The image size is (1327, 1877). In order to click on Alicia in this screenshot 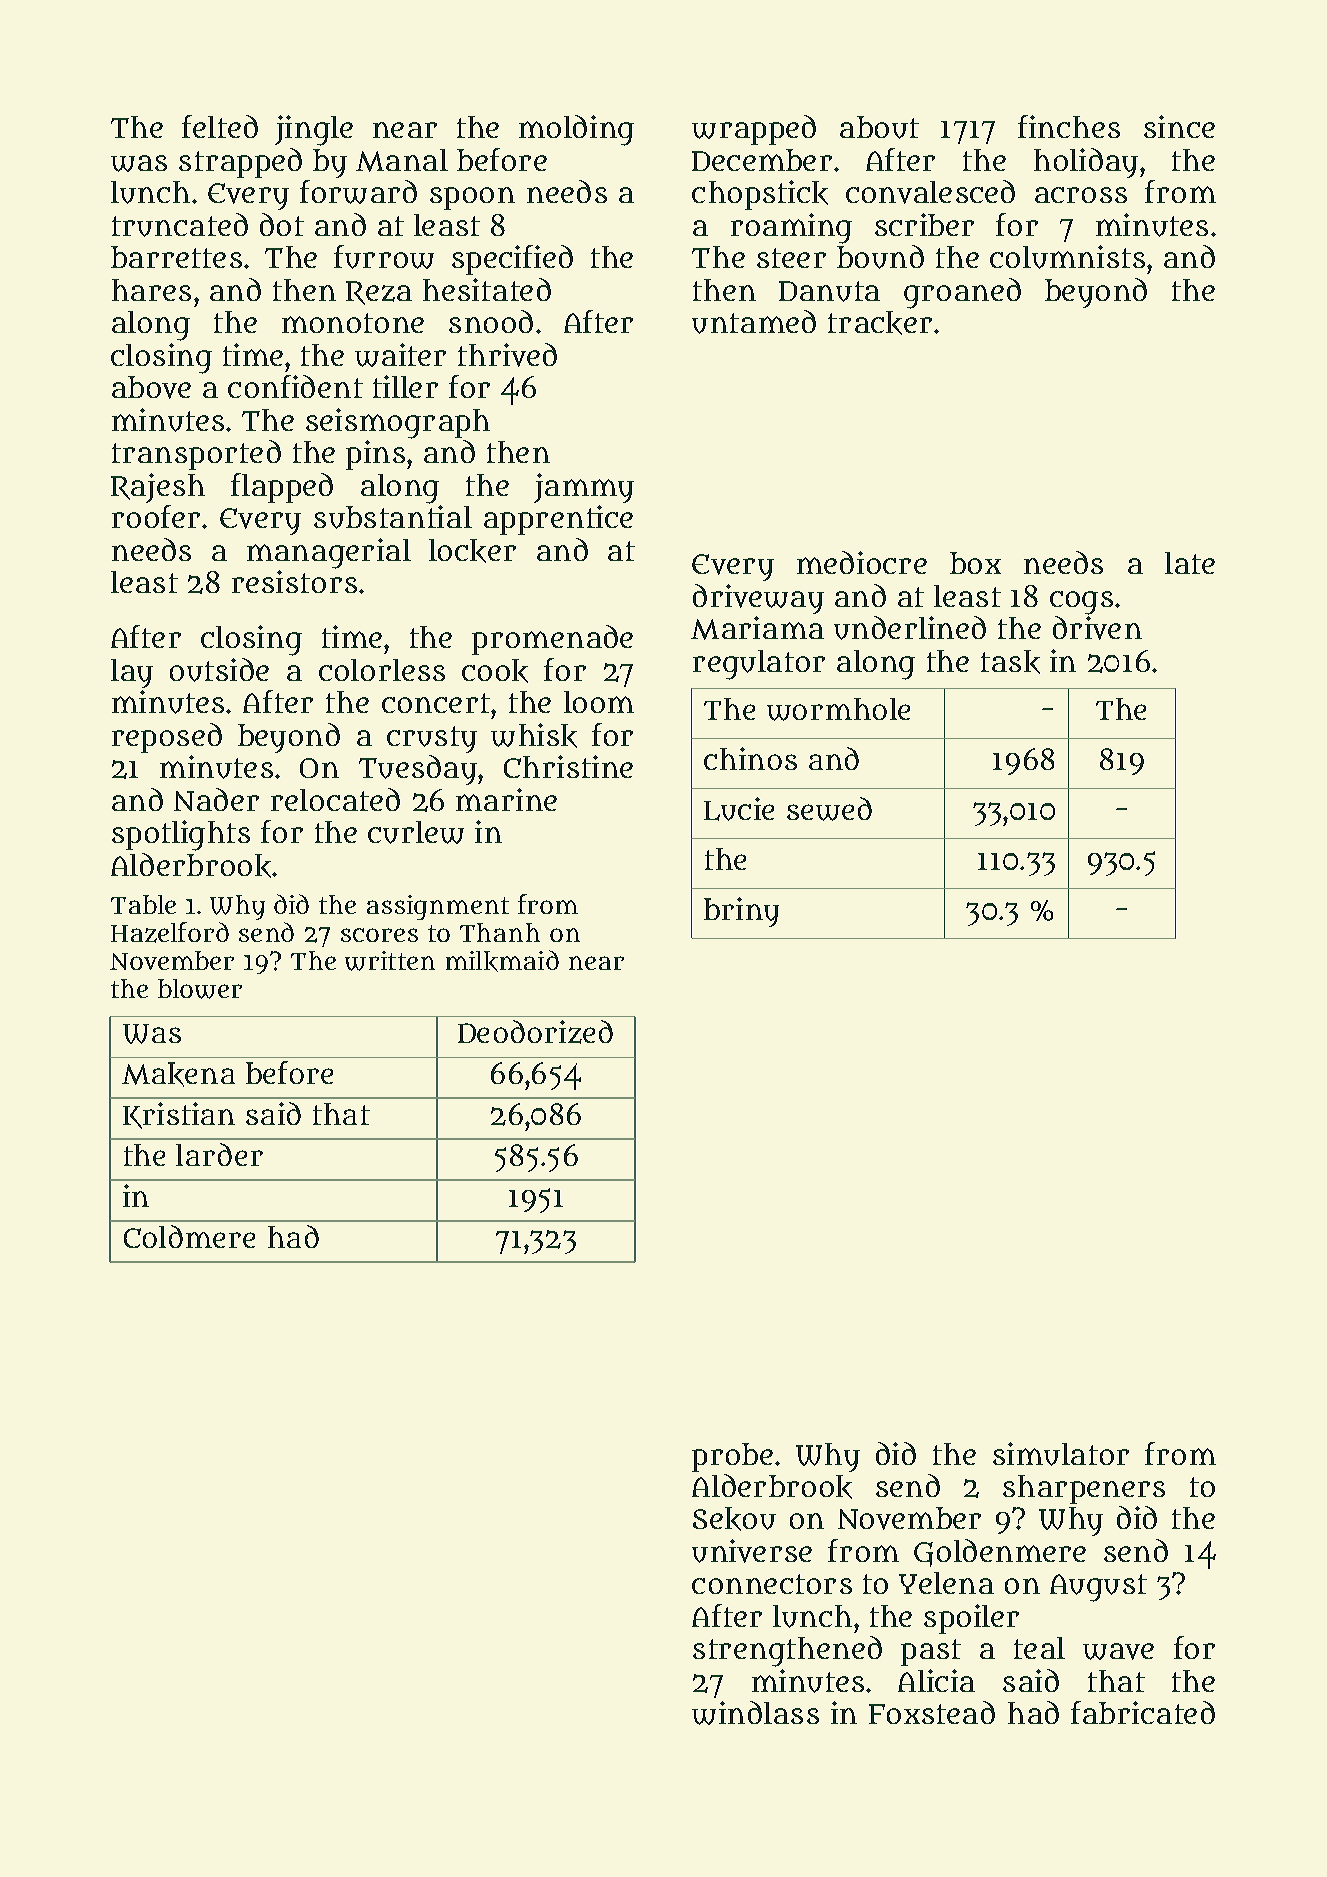, I will do `click(936, 1680)`.
